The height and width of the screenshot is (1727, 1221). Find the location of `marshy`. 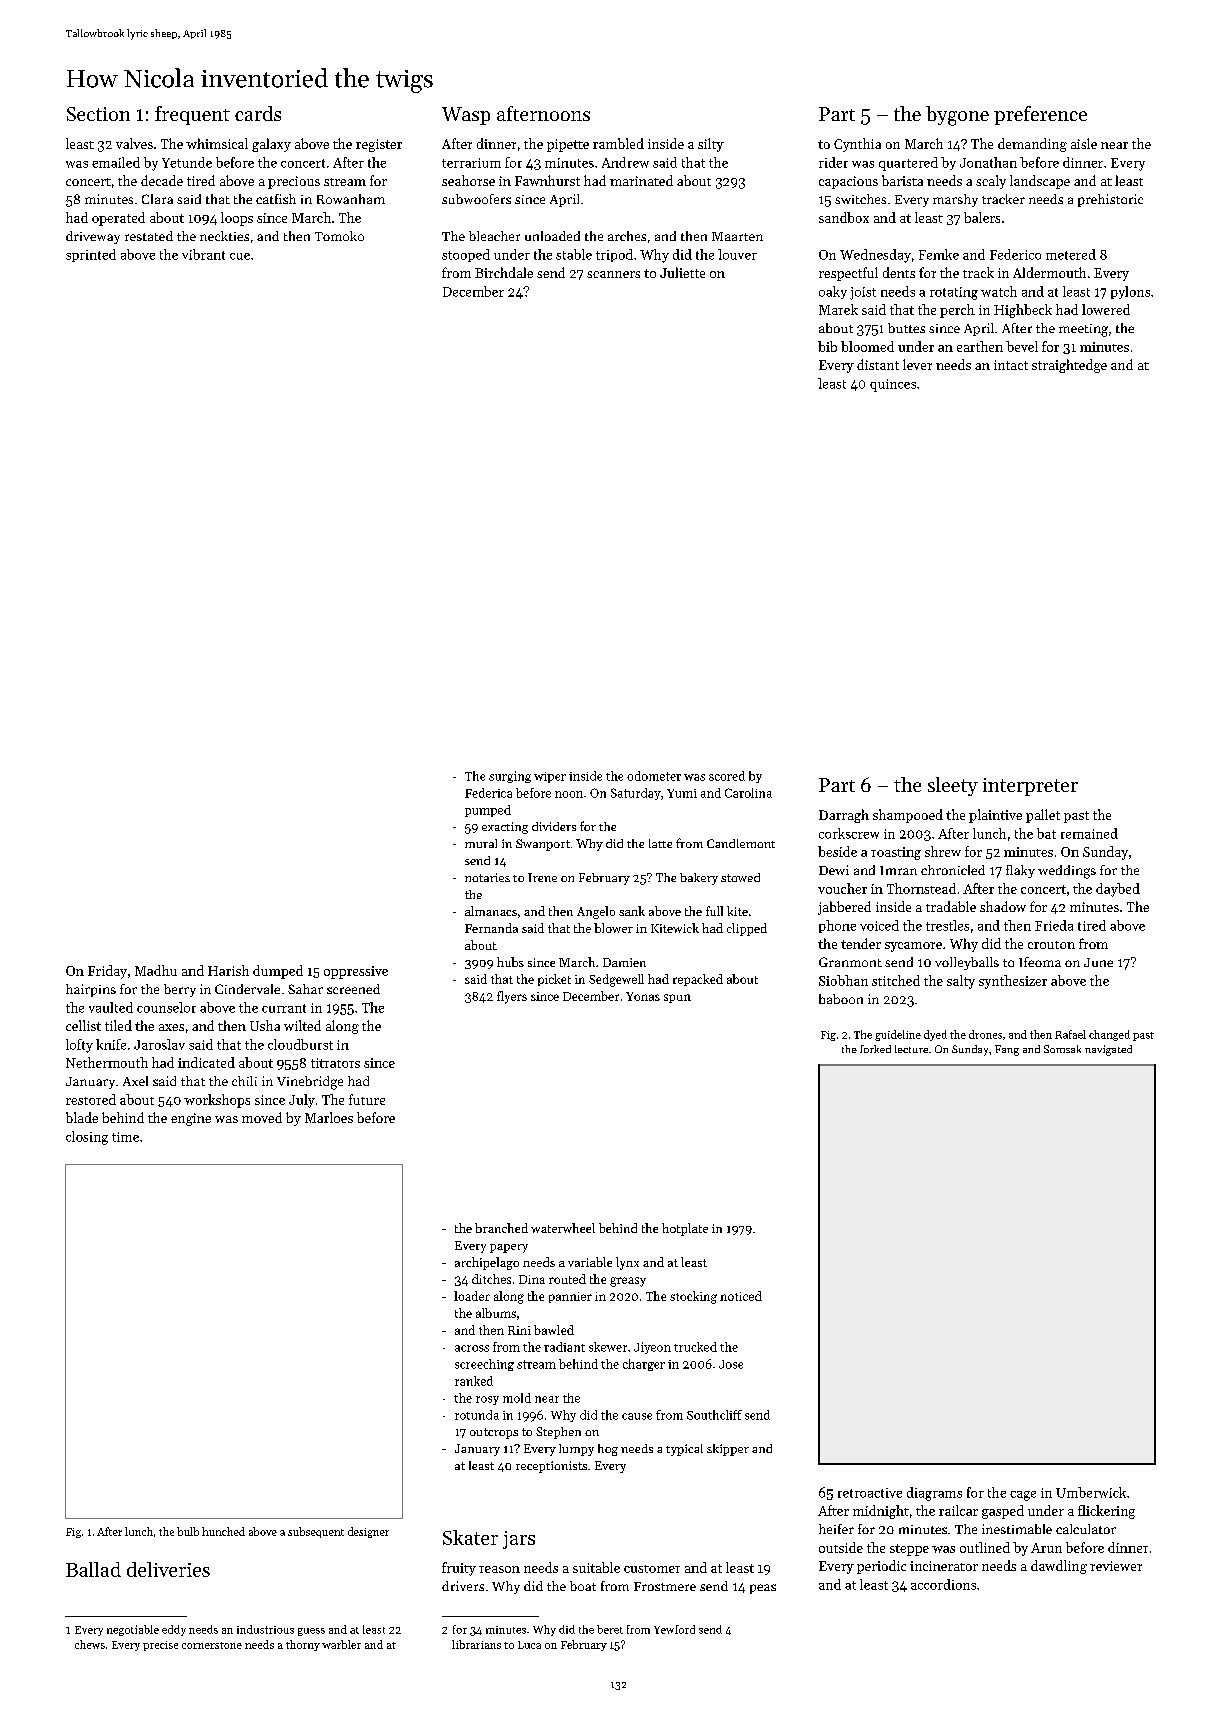

marshy is located at coordinates (955, 200).
